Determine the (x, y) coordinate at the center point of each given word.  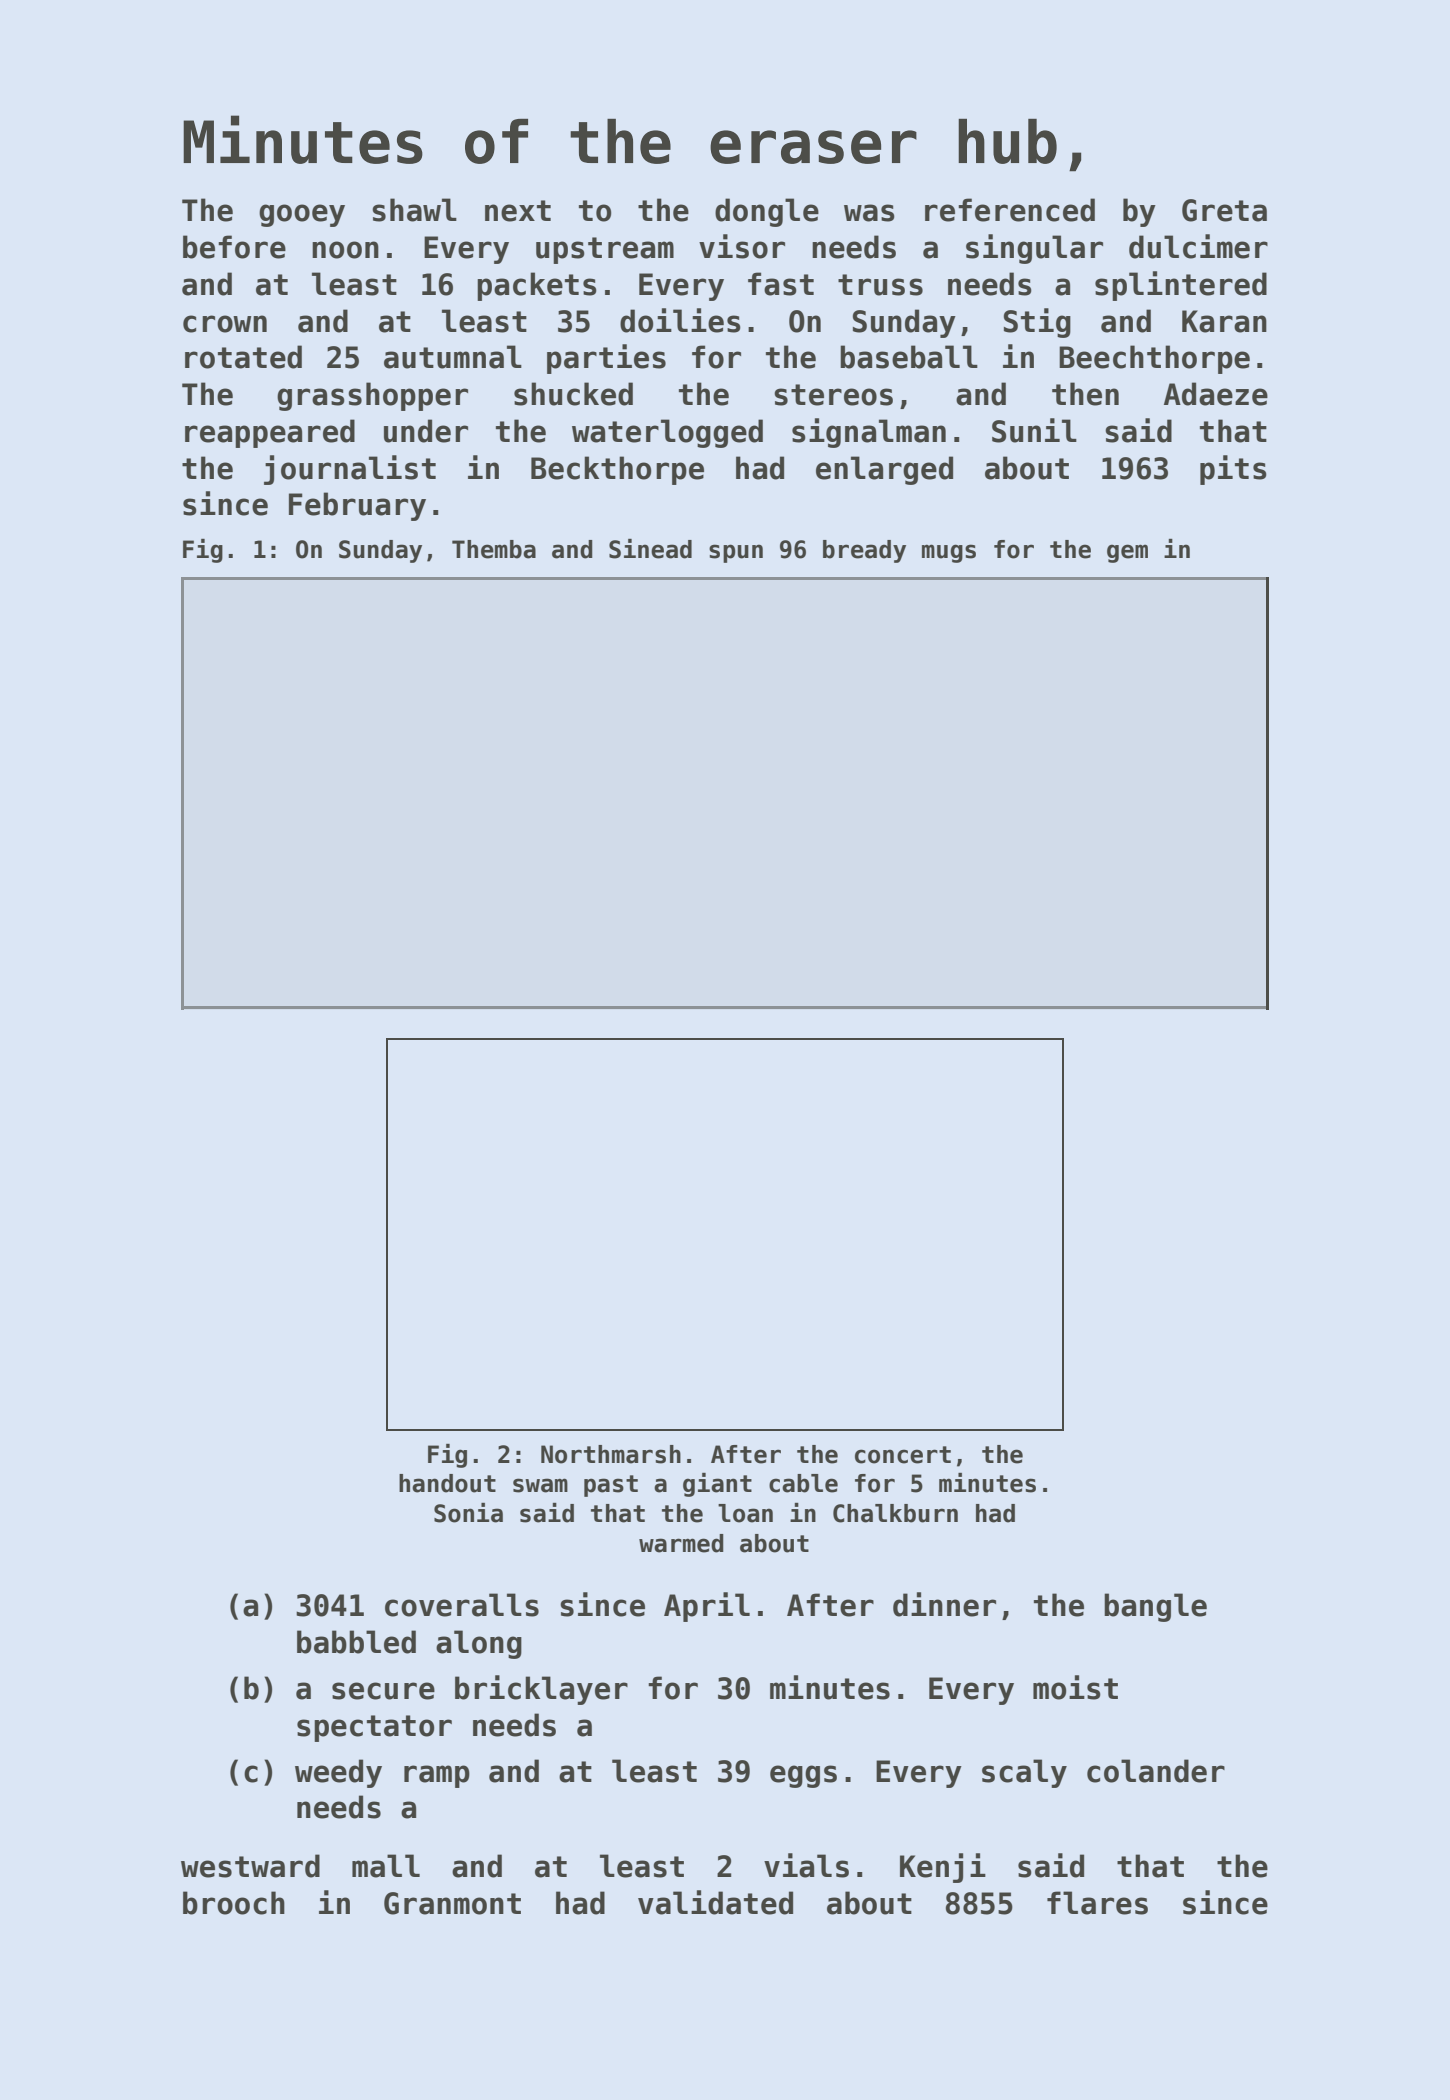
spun (736, 553)
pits (1233, 470)
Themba (494, 549)
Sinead (650, 549)
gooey (302, 215)
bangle (1155, 1607)
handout (447, 1483)
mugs (949, 553)
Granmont (452, 1903)
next (518, 211)
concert (903, 1455)
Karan (1224, 321)
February (357, 506)
